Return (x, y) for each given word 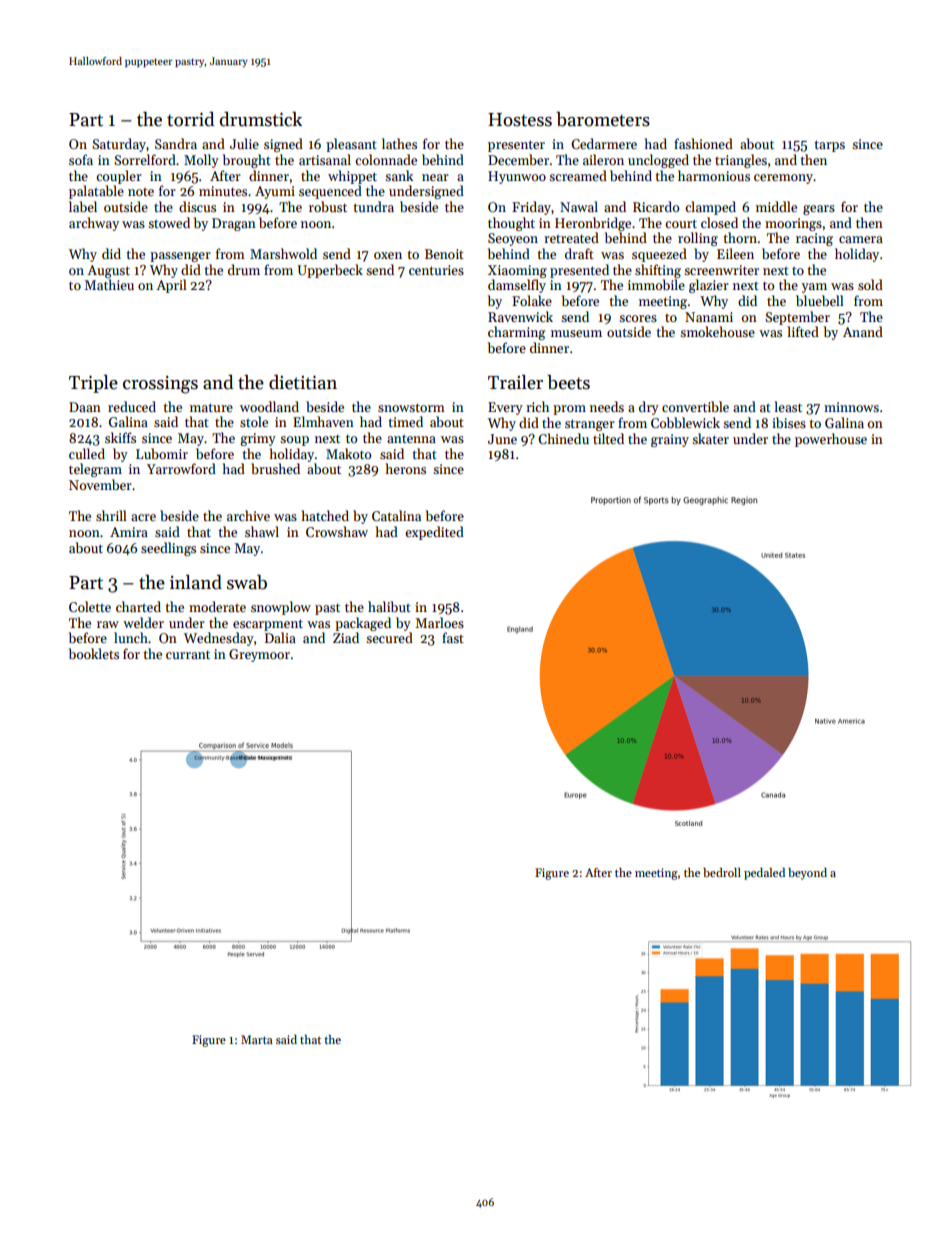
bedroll (722, 872)
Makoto (348, 453)
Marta (256, 1039)
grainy (670, 440)
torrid (190, 119)
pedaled (764, 874)
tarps (829, 146)
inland (196, 582)
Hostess (520, 120)
